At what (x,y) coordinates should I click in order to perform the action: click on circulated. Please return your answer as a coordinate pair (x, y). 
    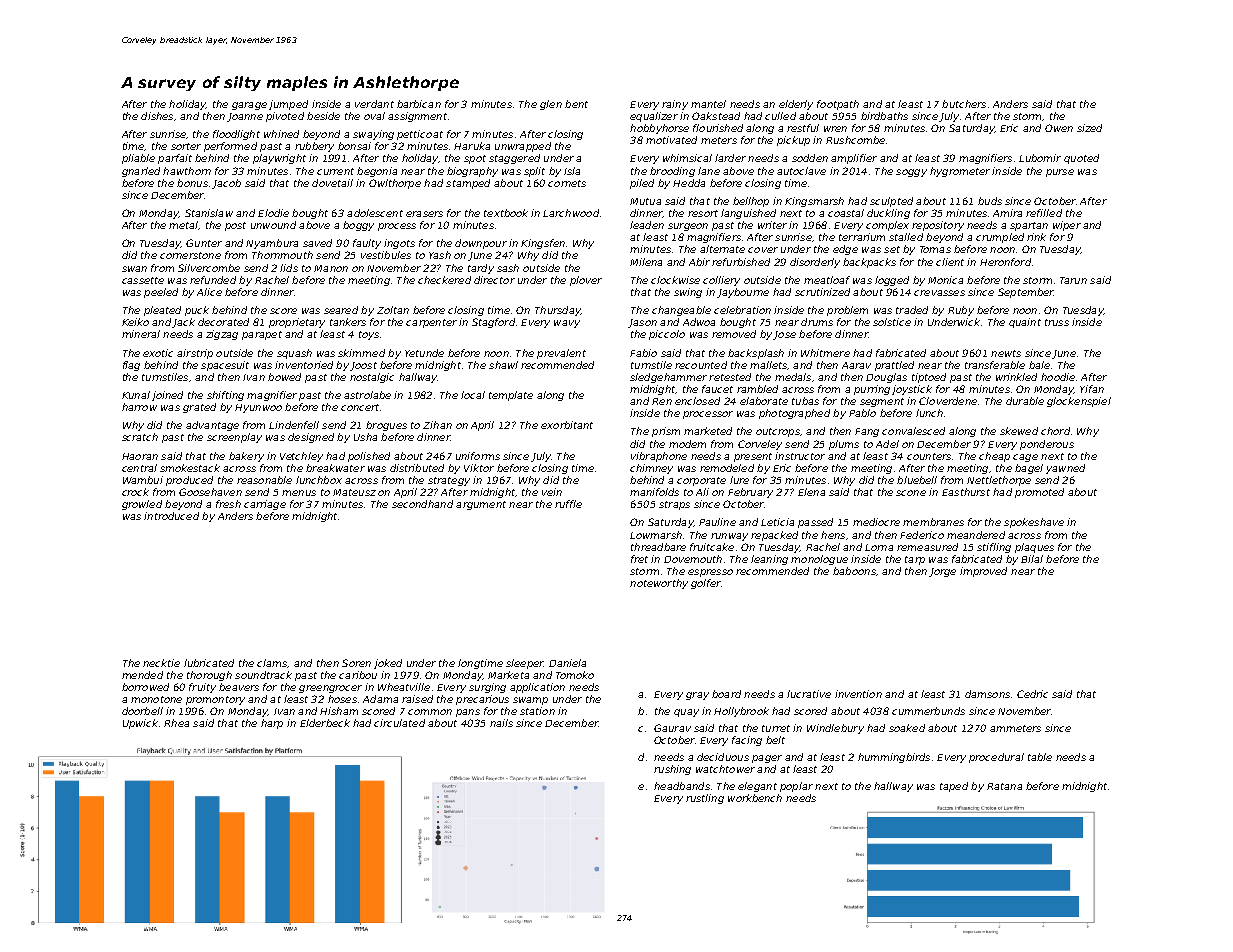
    Looking at the image, I should click on (399, 723).
